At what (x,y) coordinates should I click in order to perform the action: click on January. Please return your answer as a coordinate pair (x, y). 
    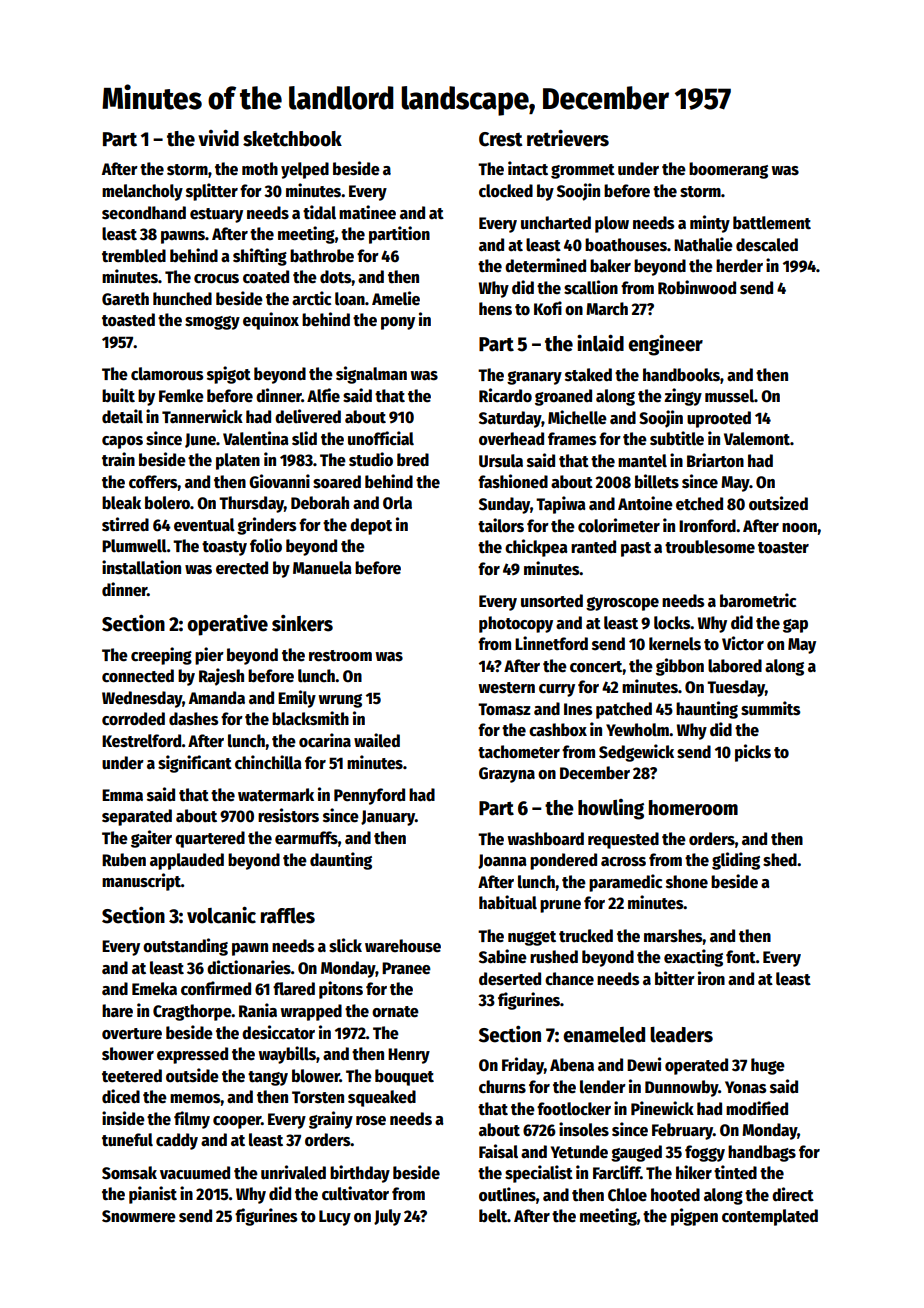
    Looking at the image, I should click on (388, 818).
